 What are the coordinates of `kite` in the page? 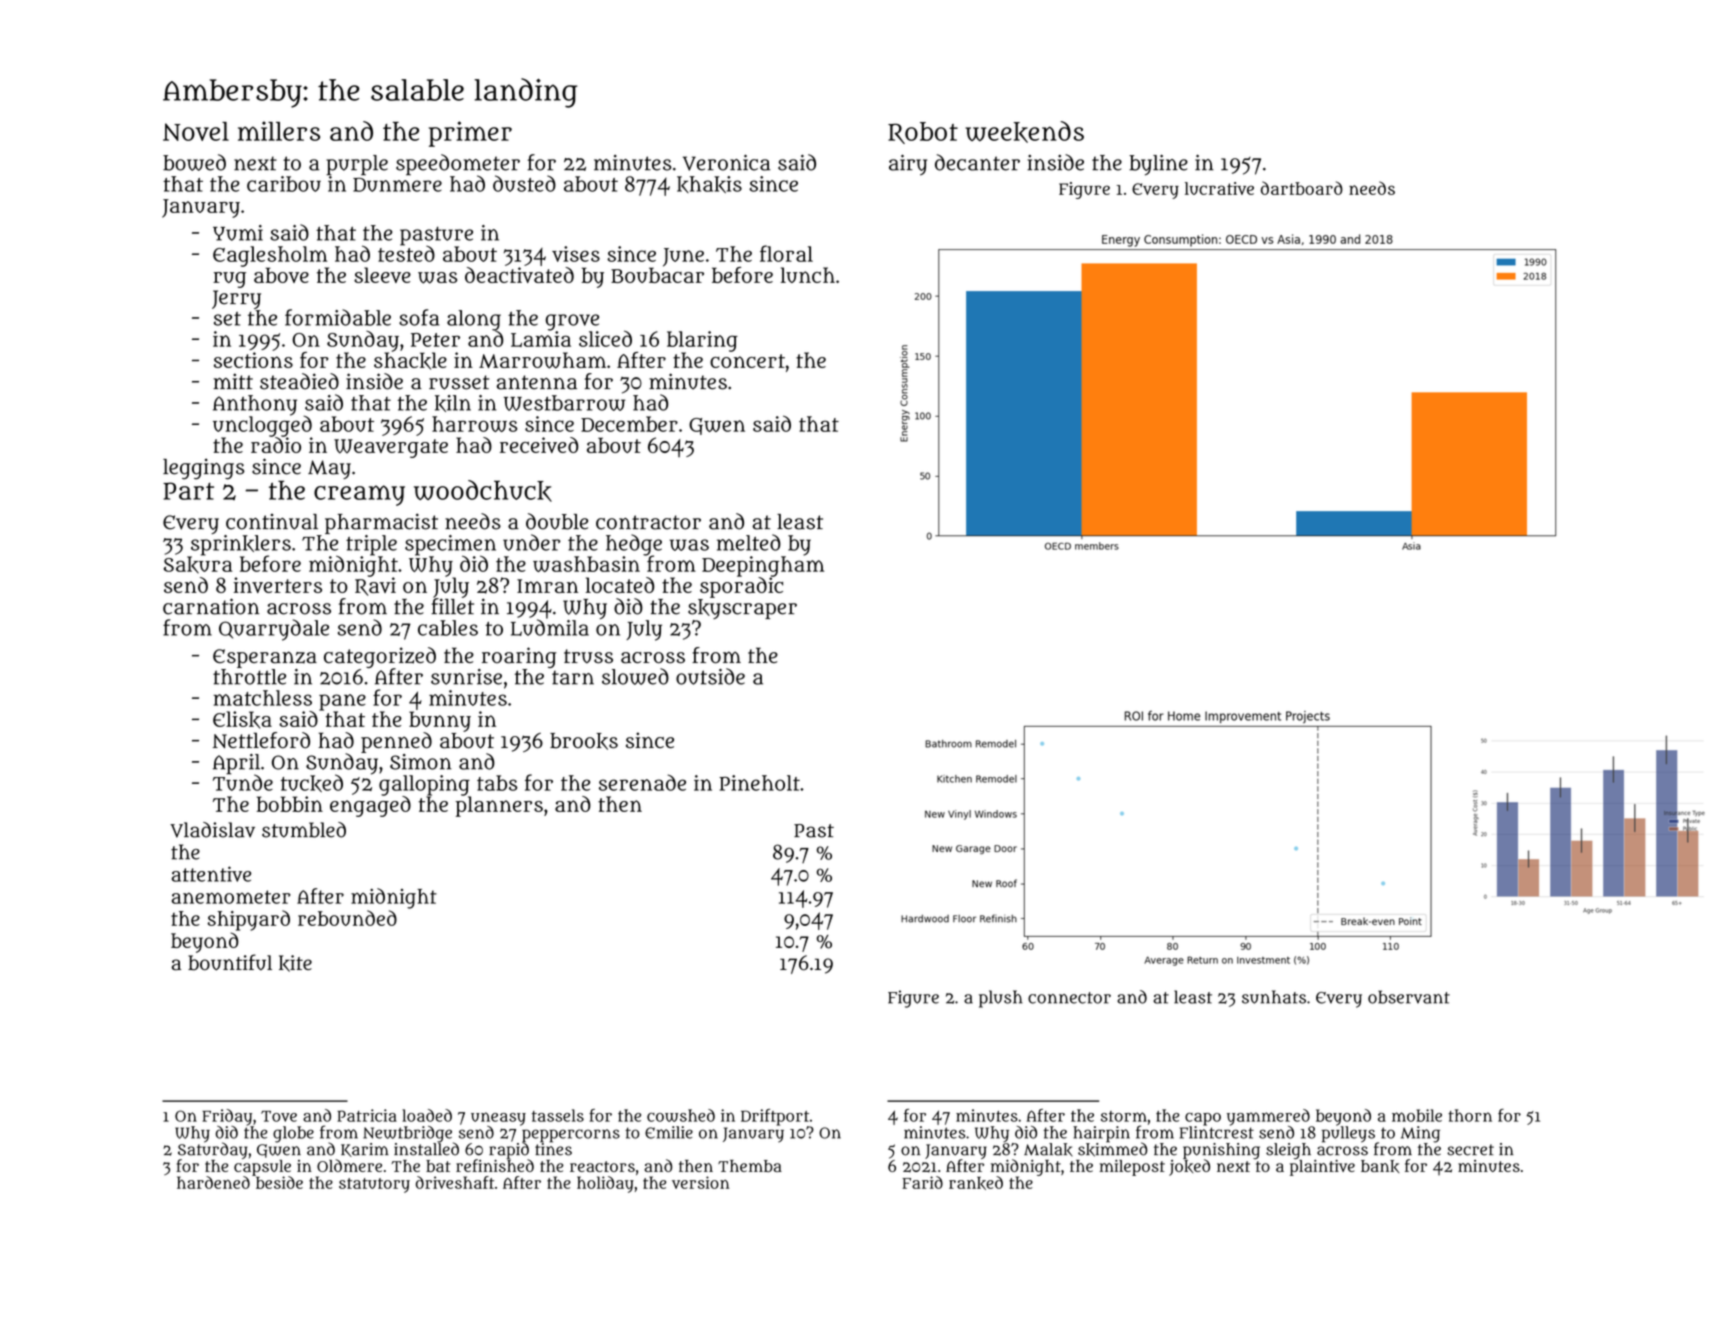 It's located at (295, 963).
